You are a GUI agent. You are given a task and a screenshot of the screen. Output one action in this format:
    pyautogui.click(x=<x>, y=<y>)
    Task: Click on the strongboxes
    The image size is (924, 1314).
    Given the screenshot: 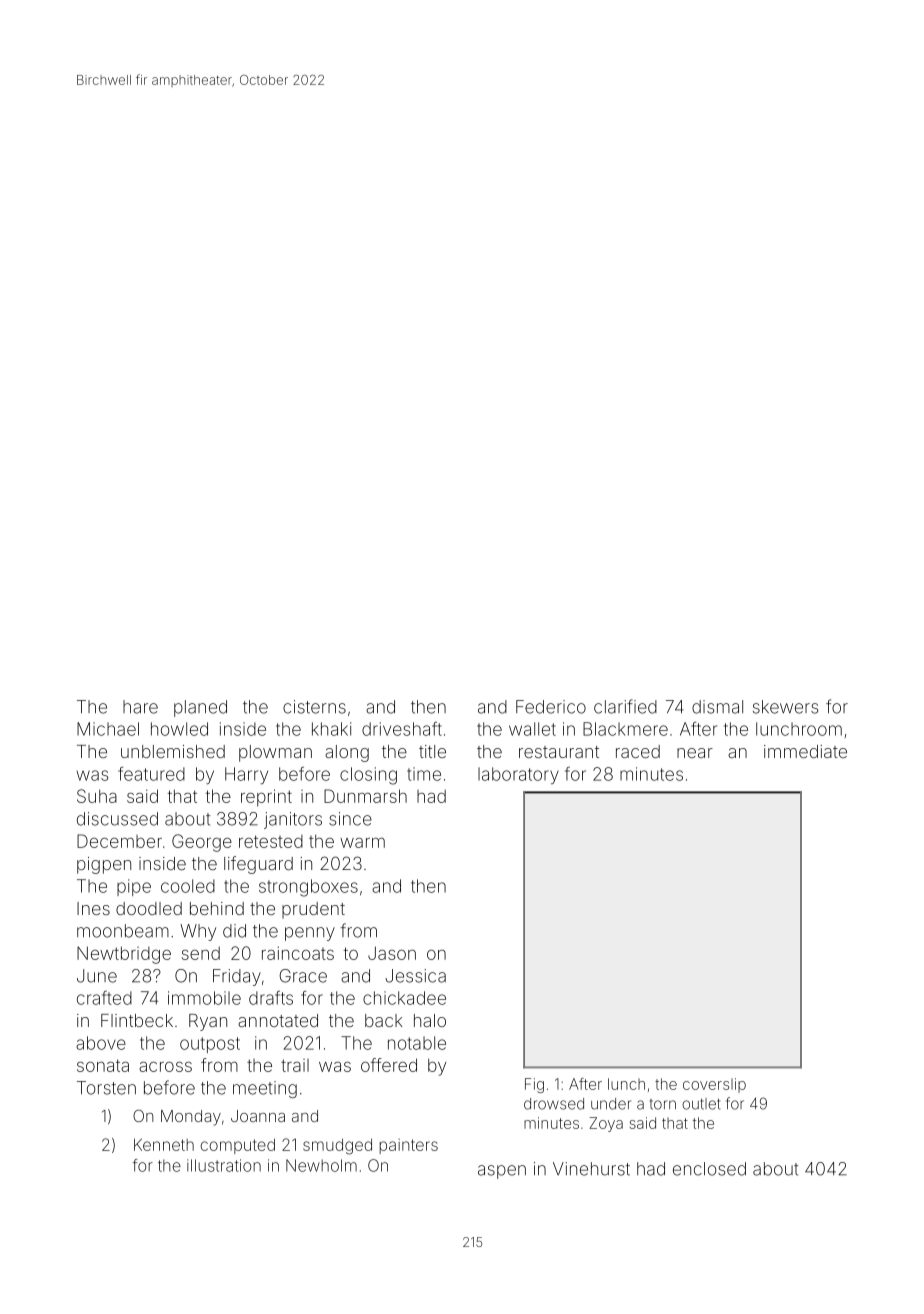 What is the action you would take?
    pyautogui.click(x=308, y=888)
